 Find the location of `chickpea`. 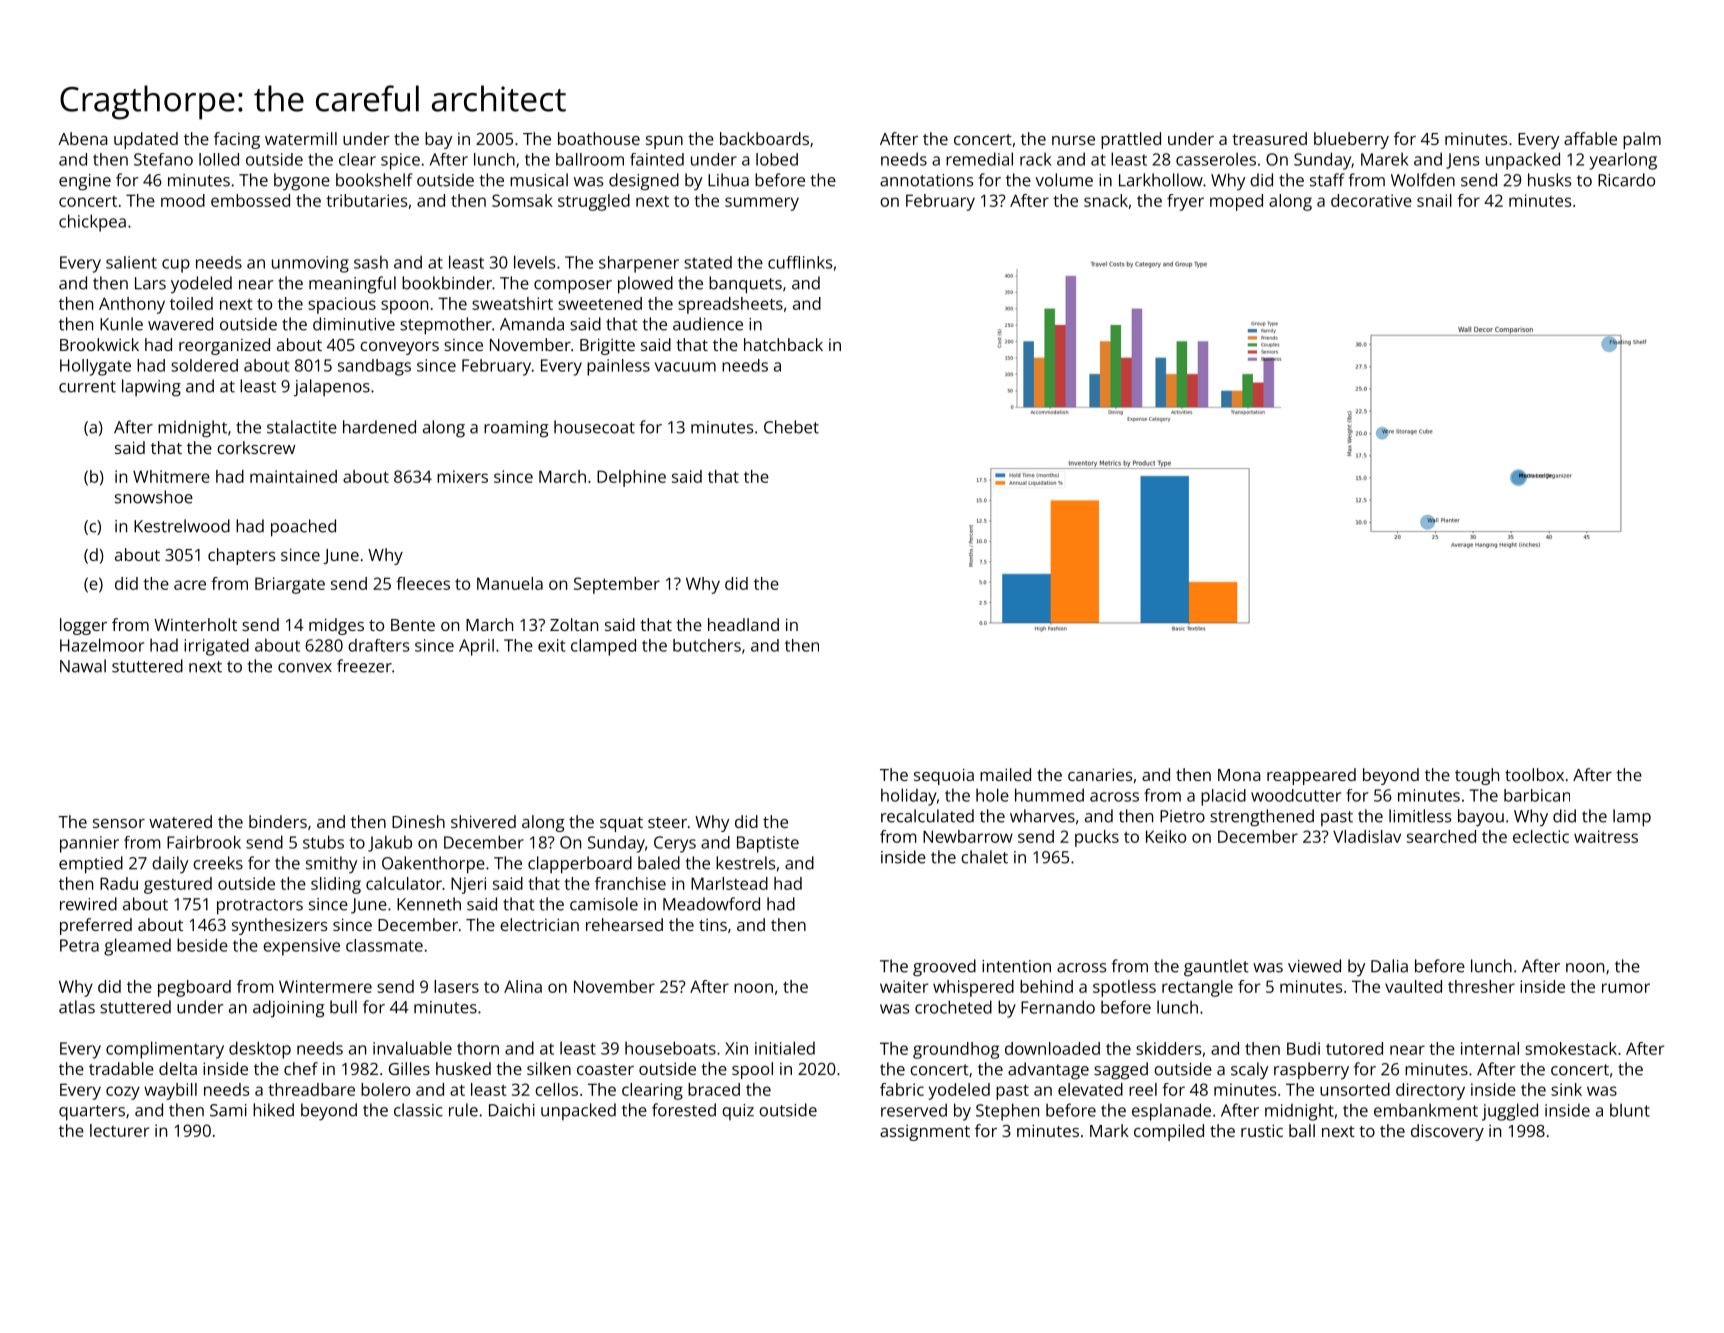

chickpea is located at coordinates (92, 223).
